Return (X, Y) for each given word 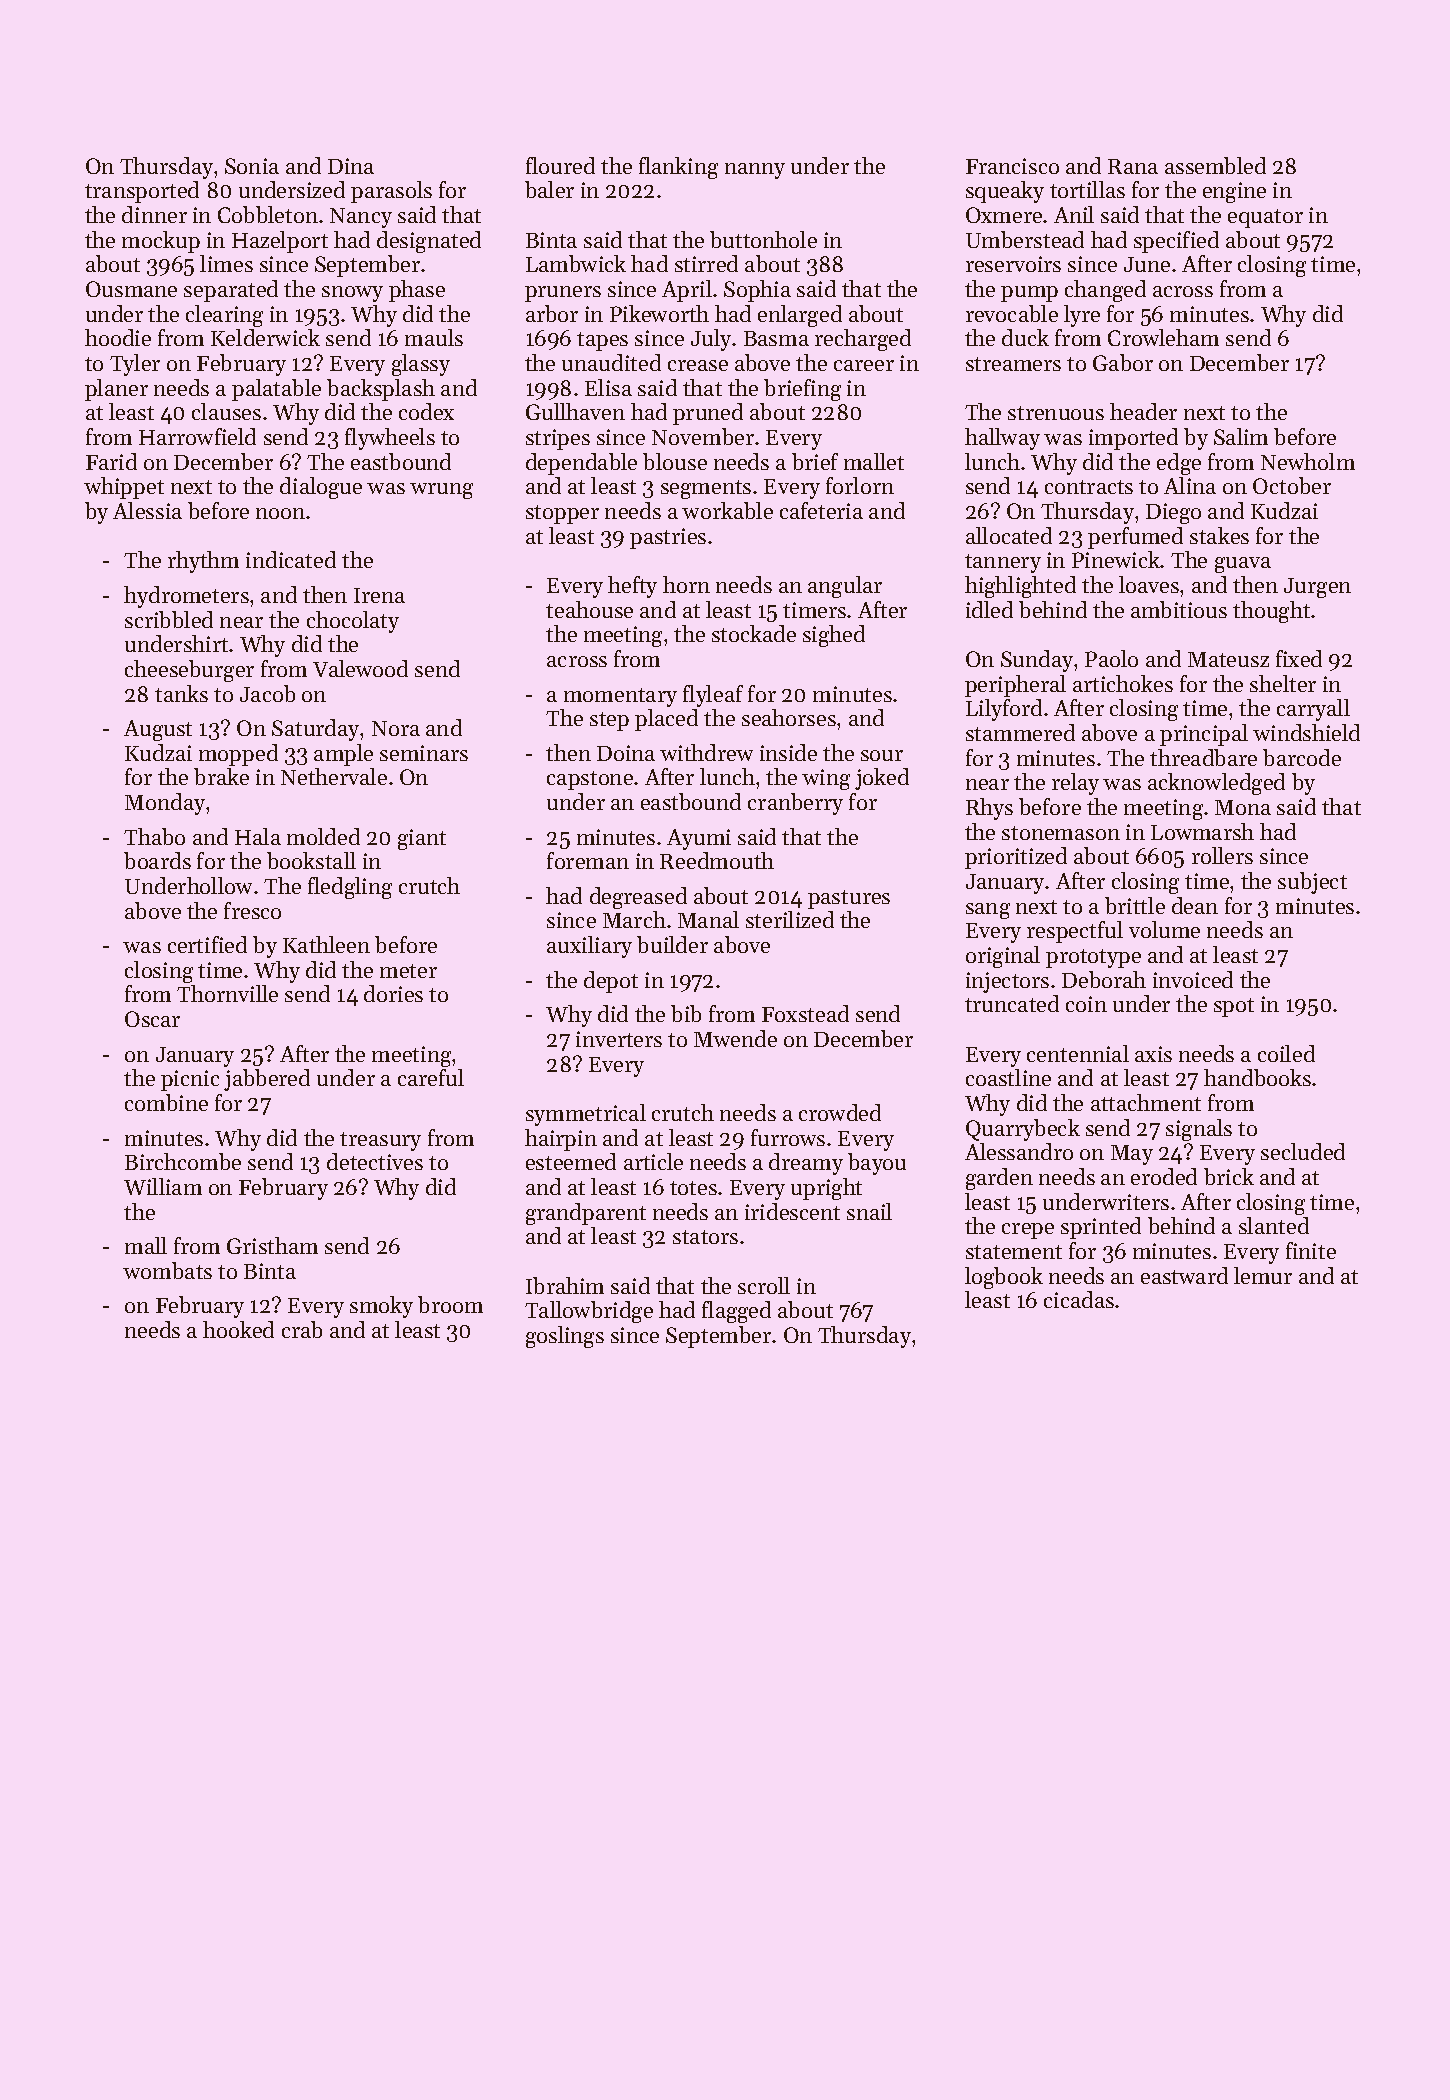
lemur (1263, 1275)
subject (1312, 883)
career (864, 365)
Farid (111, 461)
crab (302, 1329)
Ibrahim (565, 1285)
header (1143, 411)
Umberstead (1025, 239)
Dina (351, 166)
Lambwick (576, 263)
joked (882, 779)
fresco (252, 910)
